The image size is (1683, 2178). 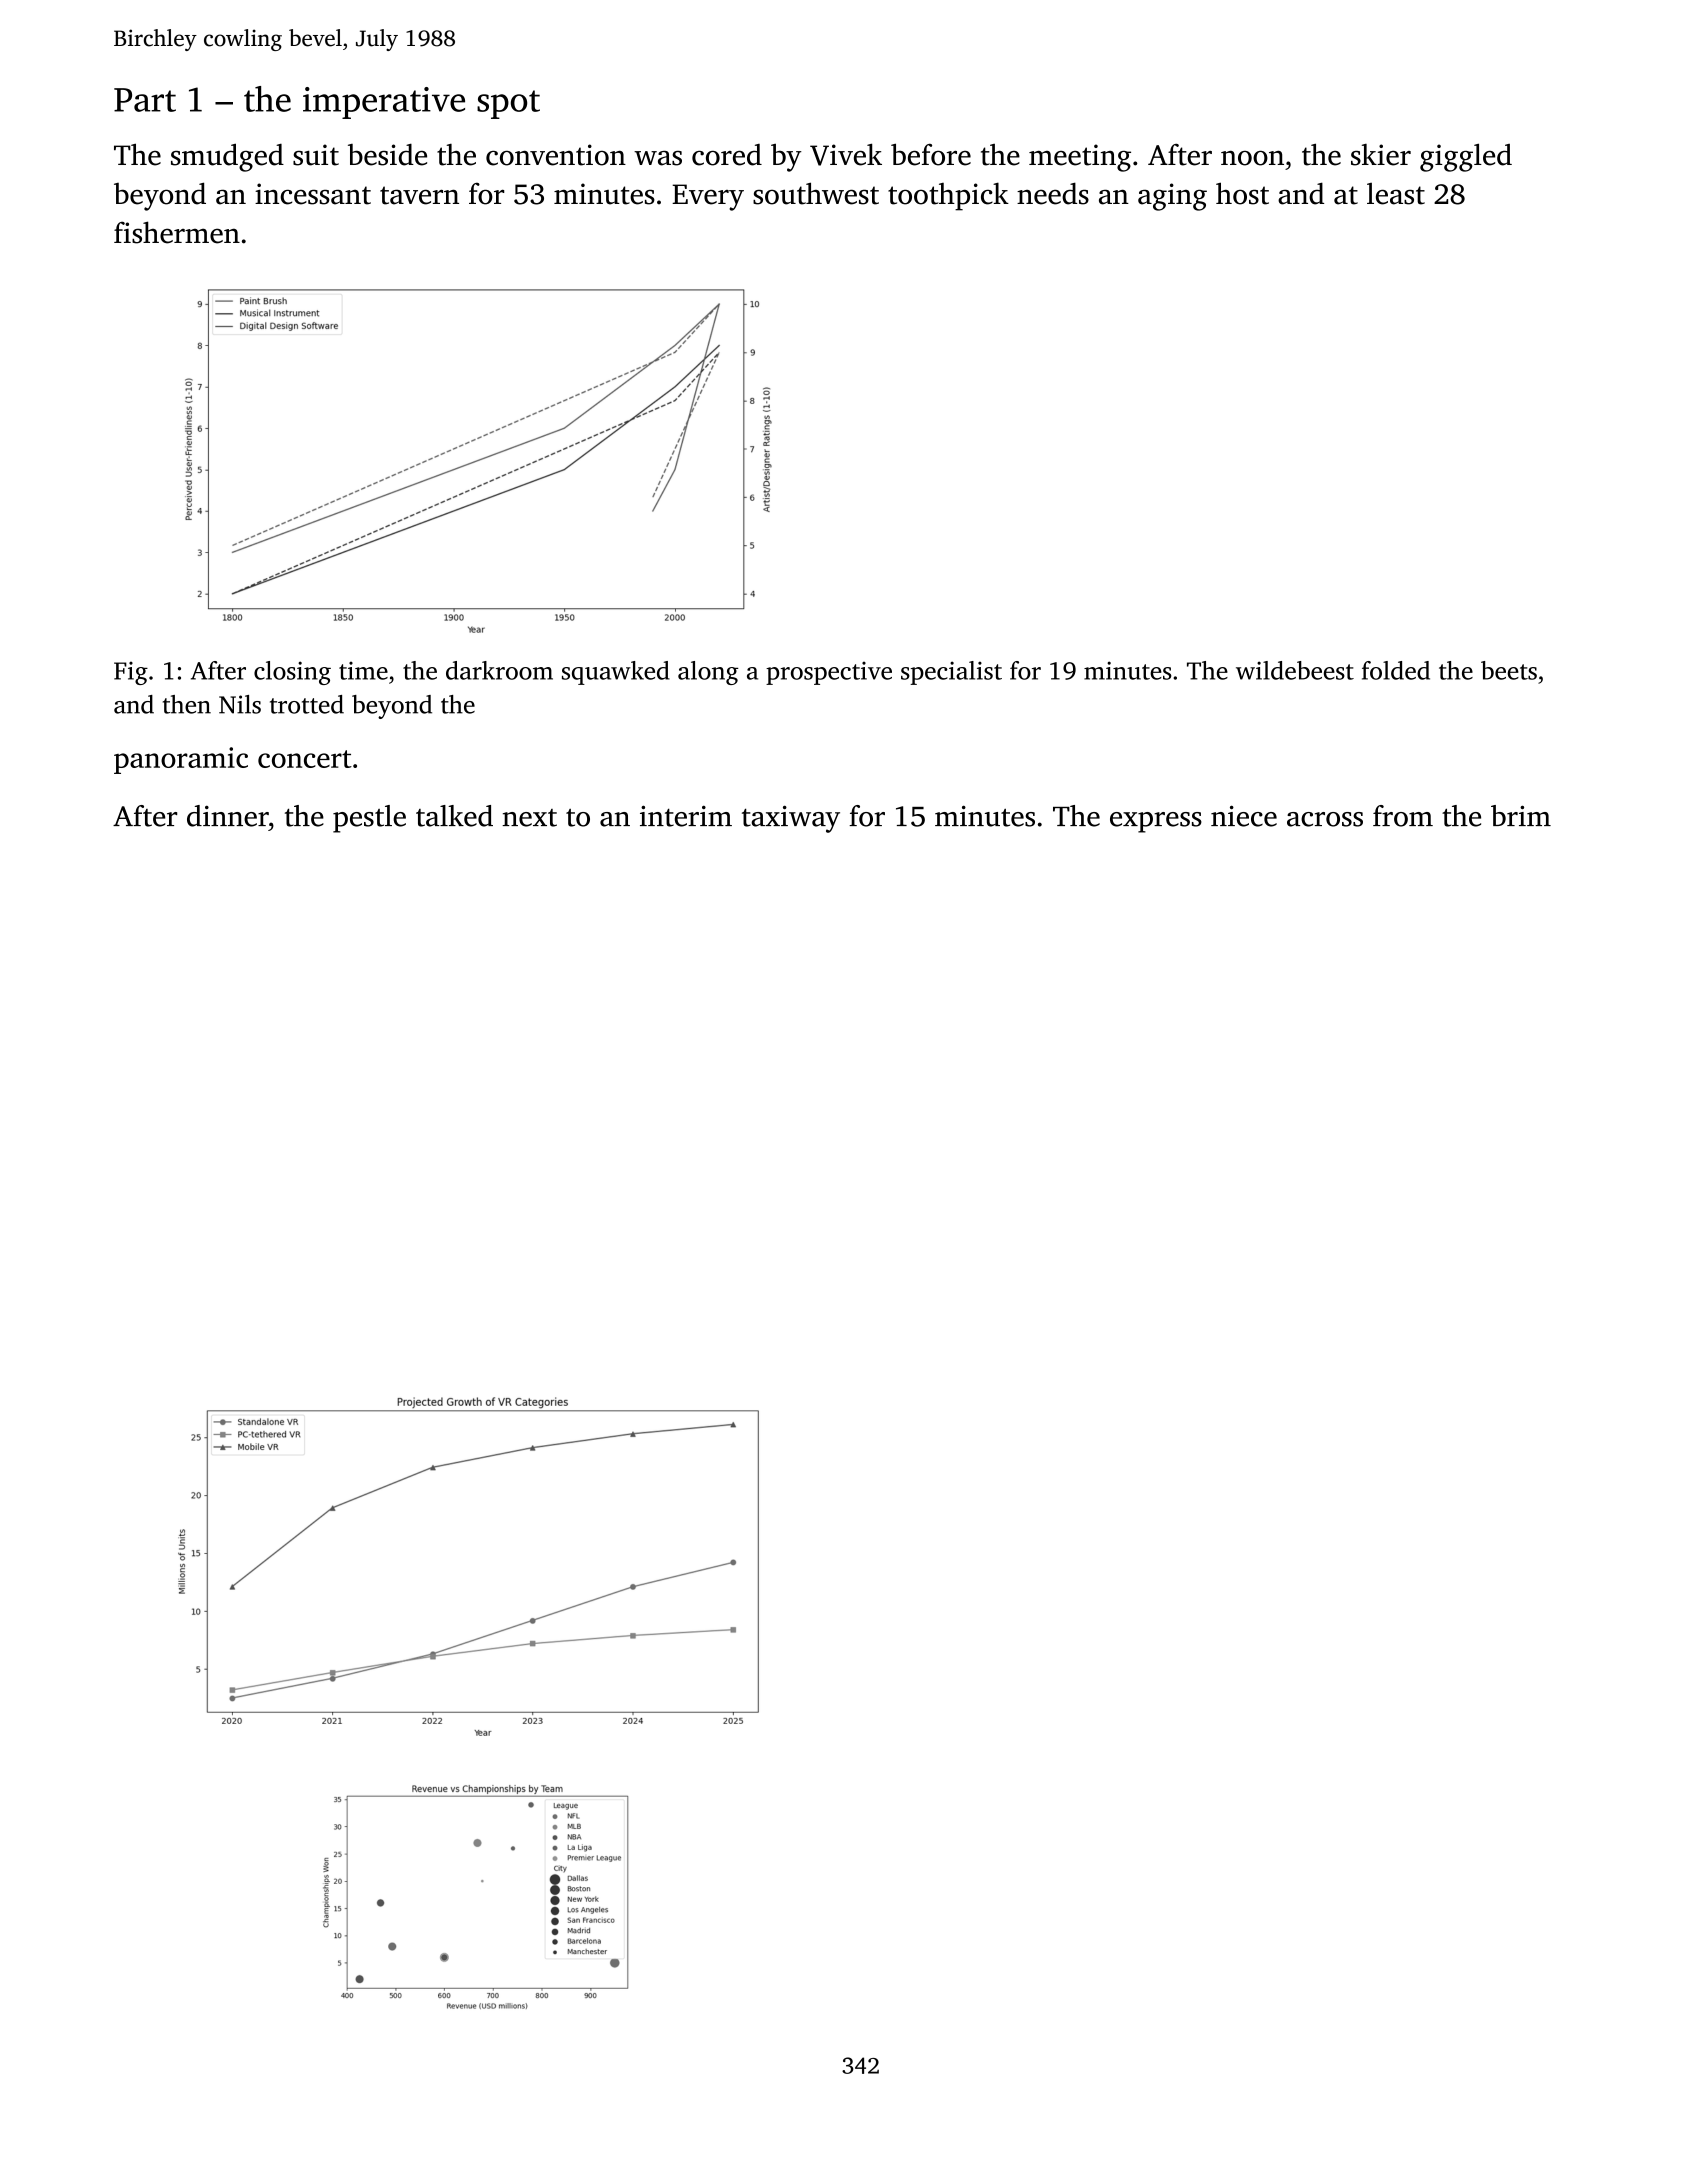 What do you see at coordinates (1509, 670) in the image?
I see `beets` at bounding box center [1509, 670].
